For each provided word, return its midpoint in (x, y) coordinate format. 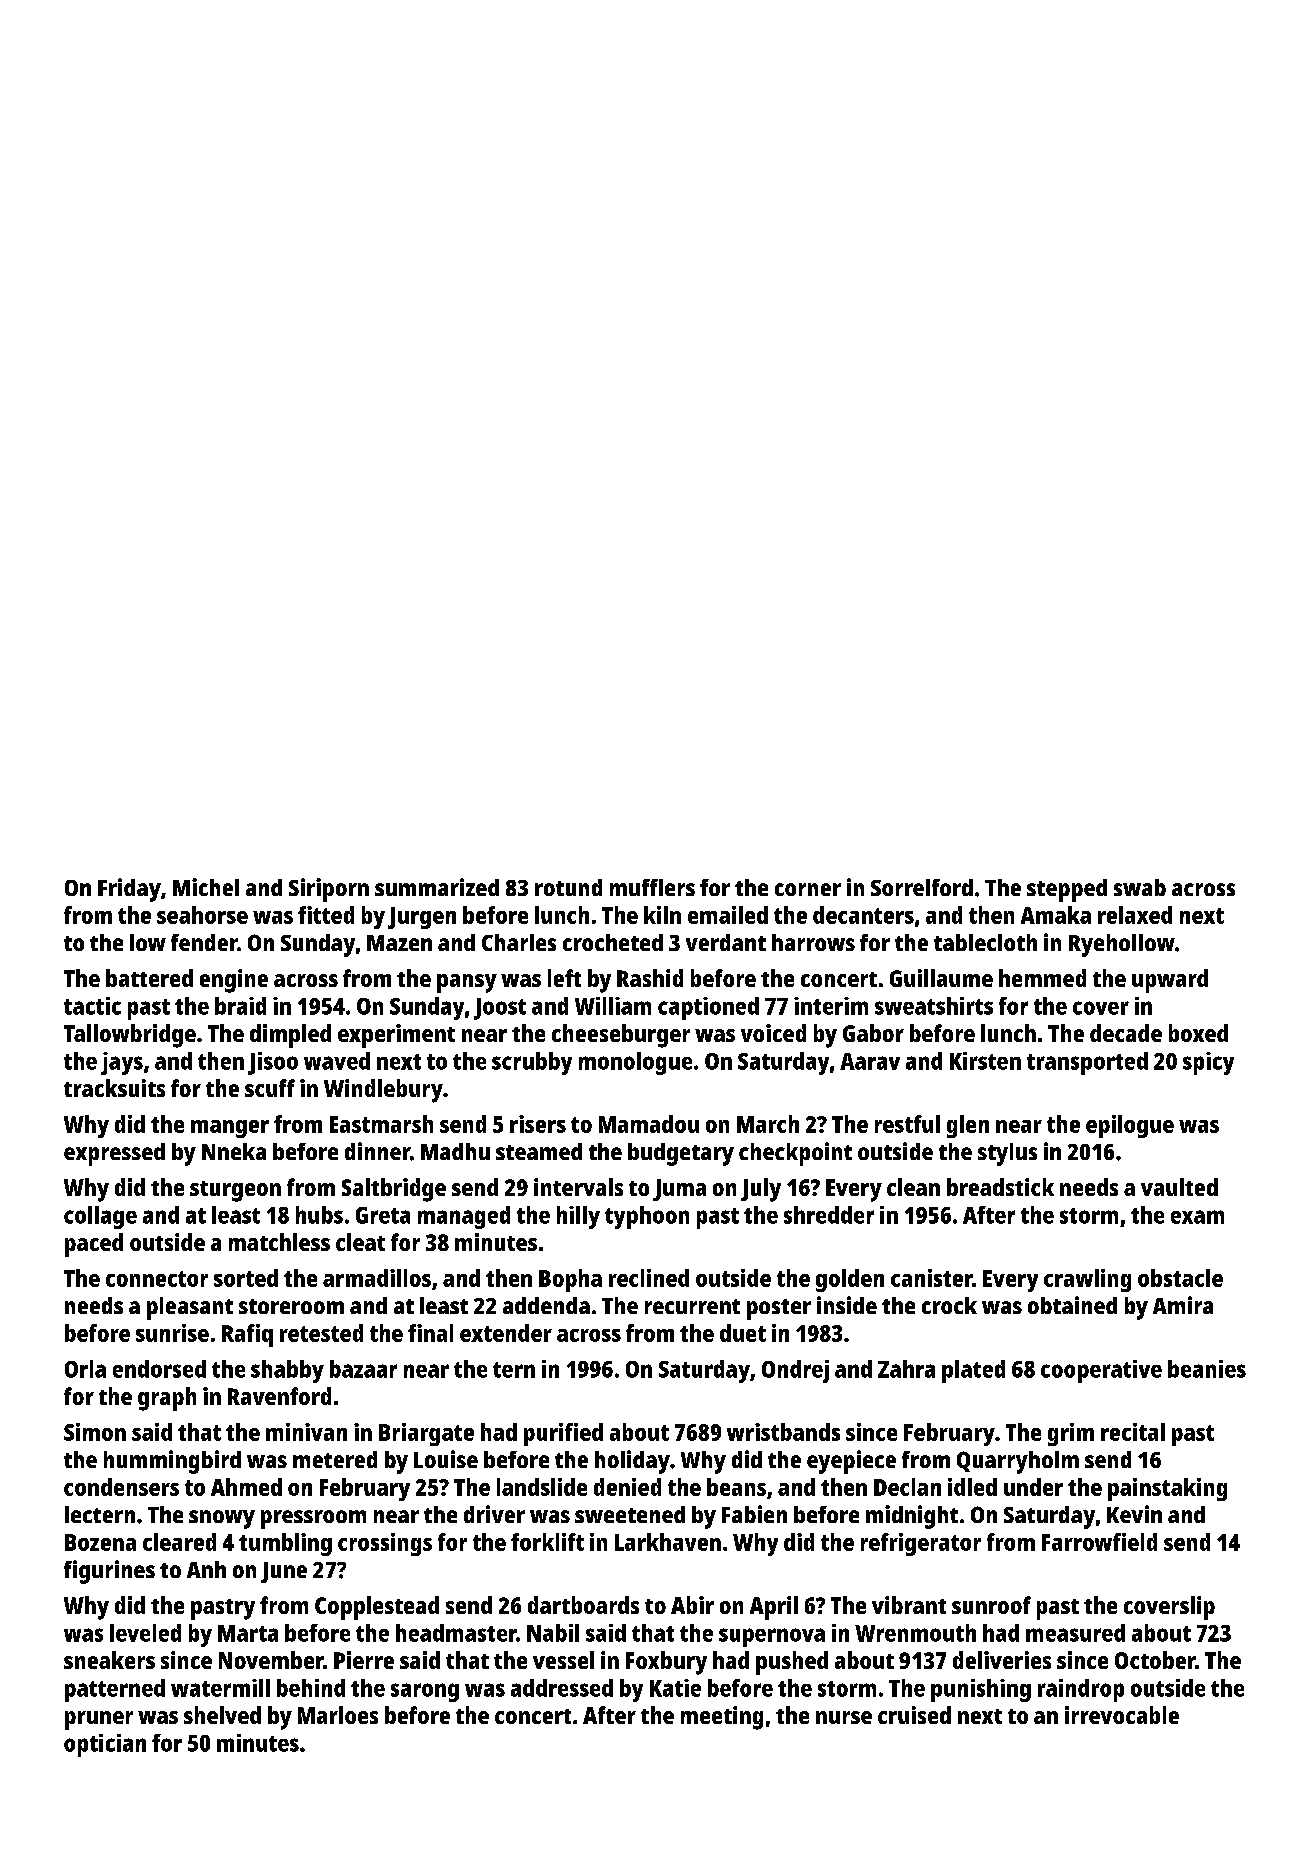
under (1033, 1487)
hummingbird (172, 1462)
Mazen (399, 943)
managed (464, 1217)
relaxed (1135, 915)
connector (157, 1279)
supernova (772, 1637)
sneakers (109, 1660)
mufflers (652, 887)
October (1155, 1660)
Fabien (754, 1514)
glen (968, 1126)
